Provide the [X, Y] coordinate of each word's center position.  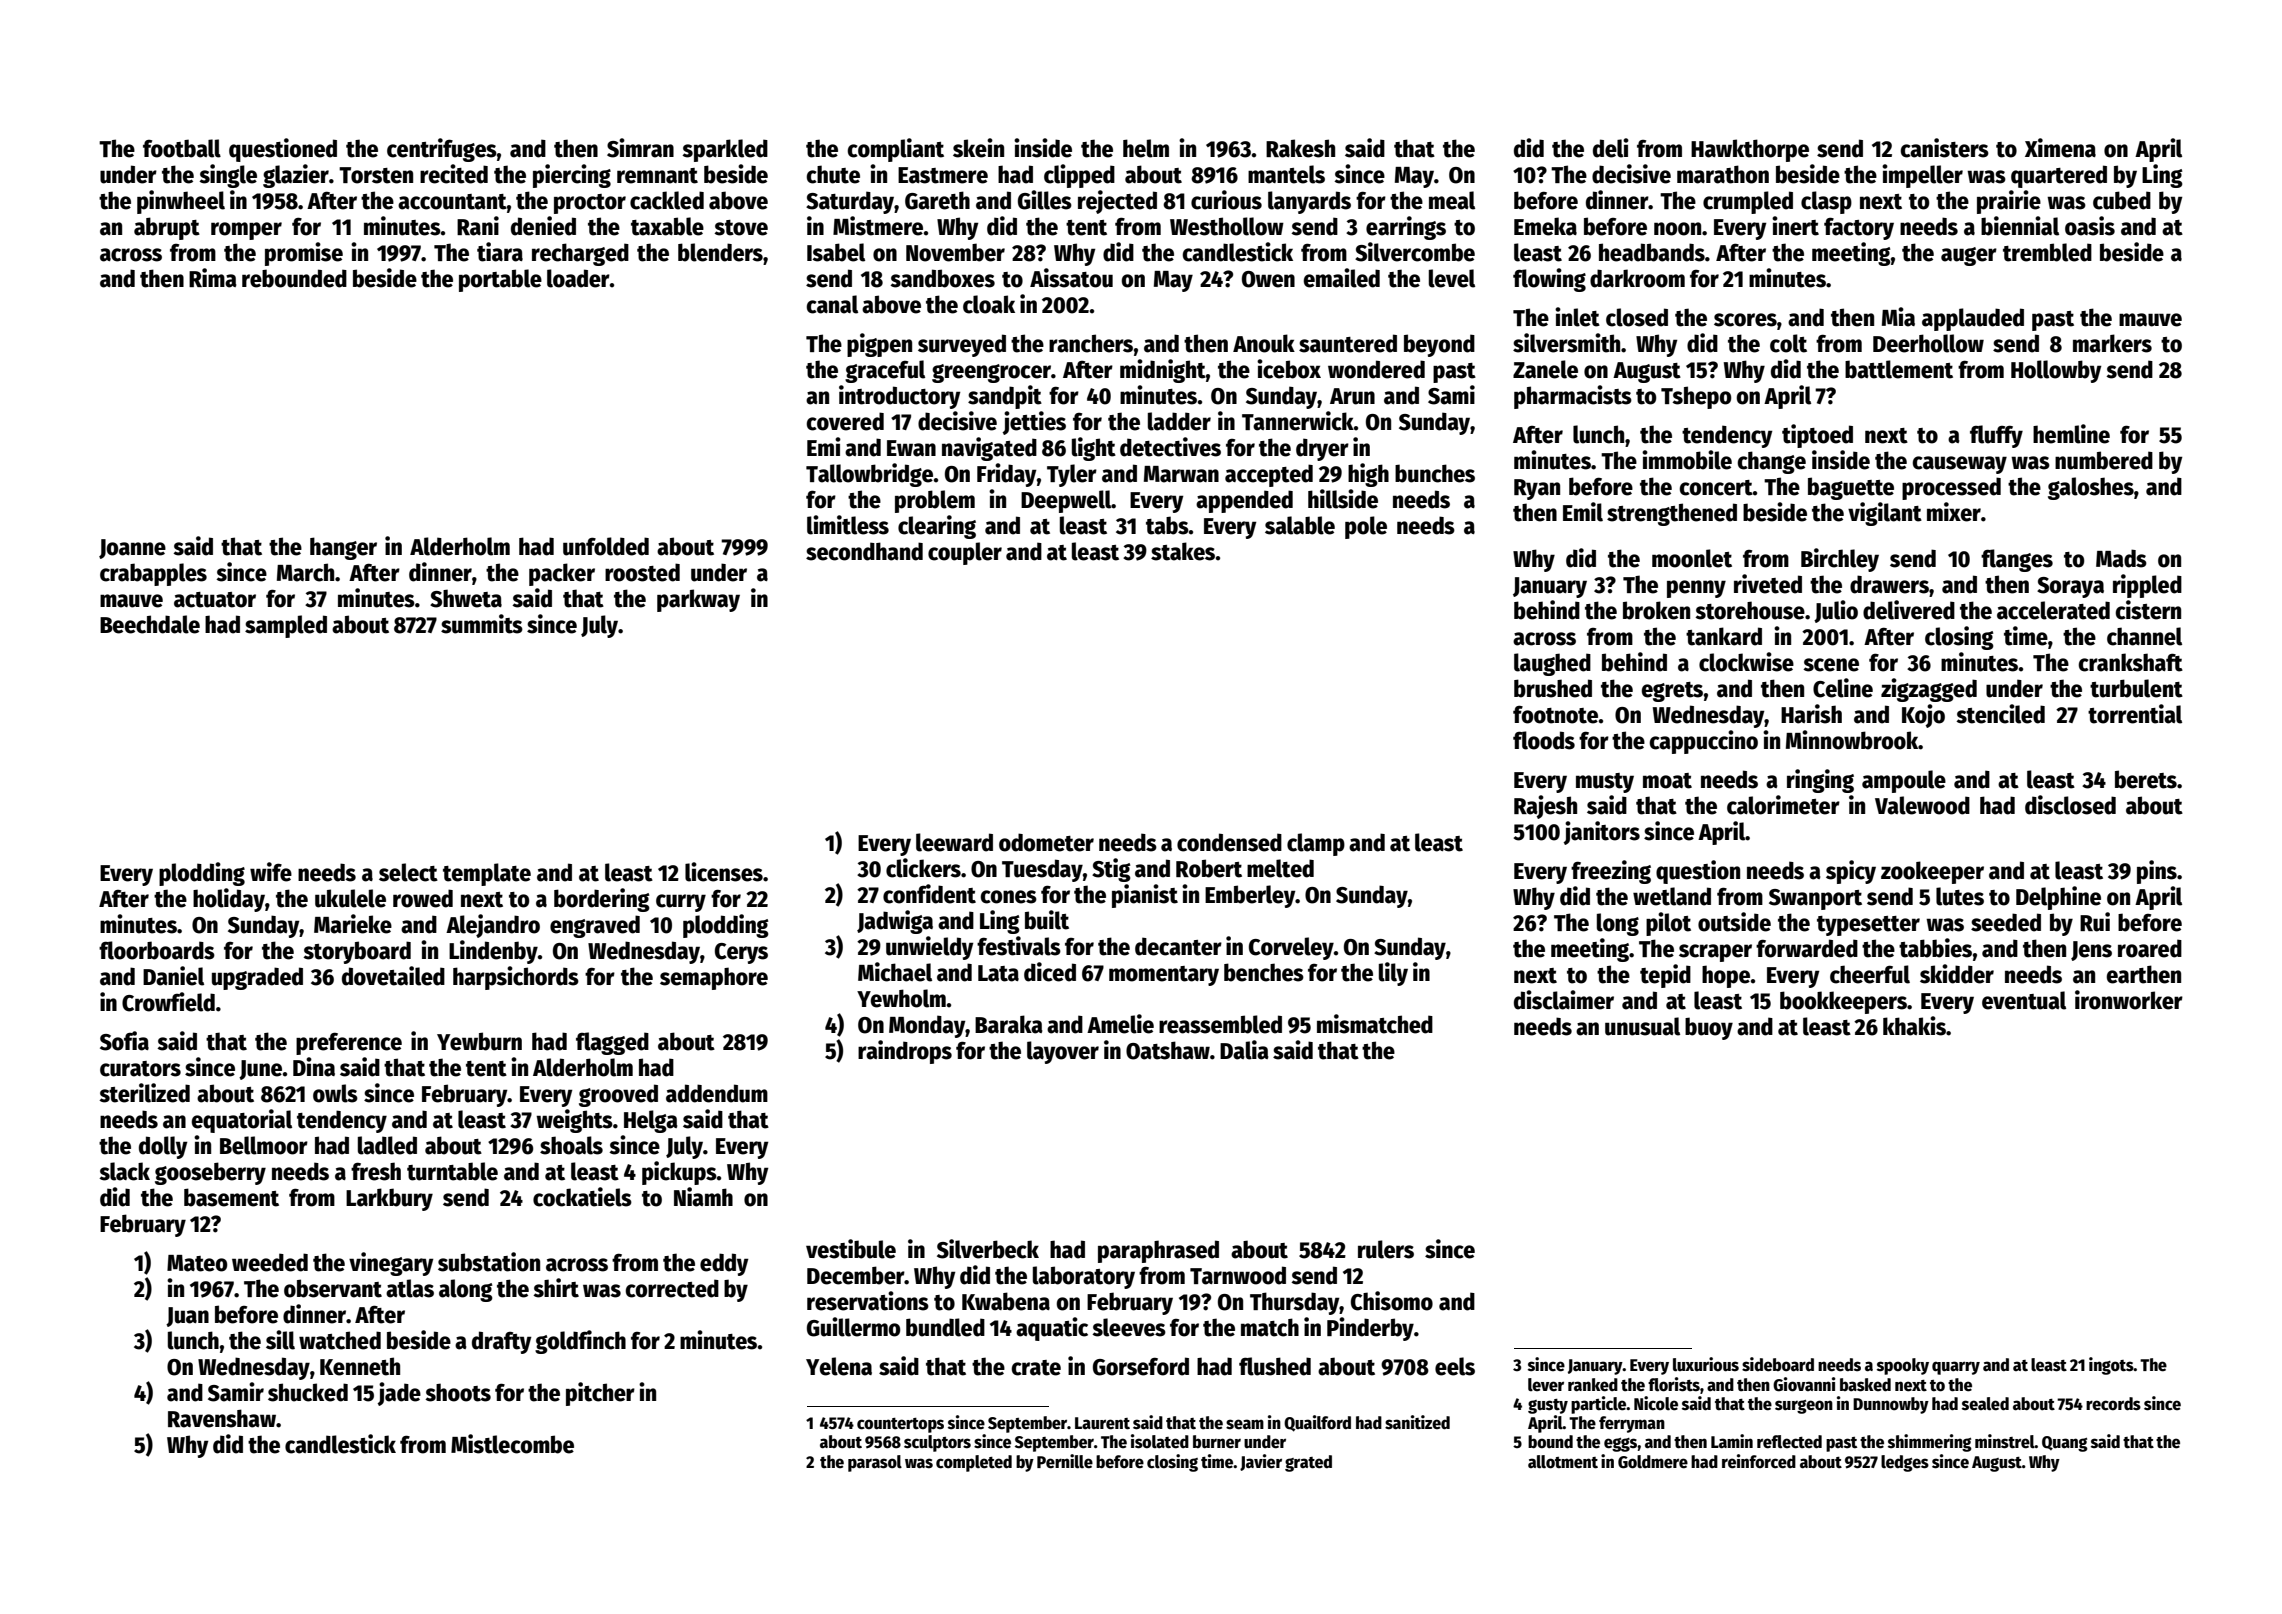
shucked [308, 1392]
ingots [2111, 1366]
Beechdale [150, 624]
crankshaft [2131, 662]
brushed [1553, 688]
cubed [2122, 200]
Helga [651, 1121]
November [955, 252]
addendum [717, 1093]
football [182, 148]
